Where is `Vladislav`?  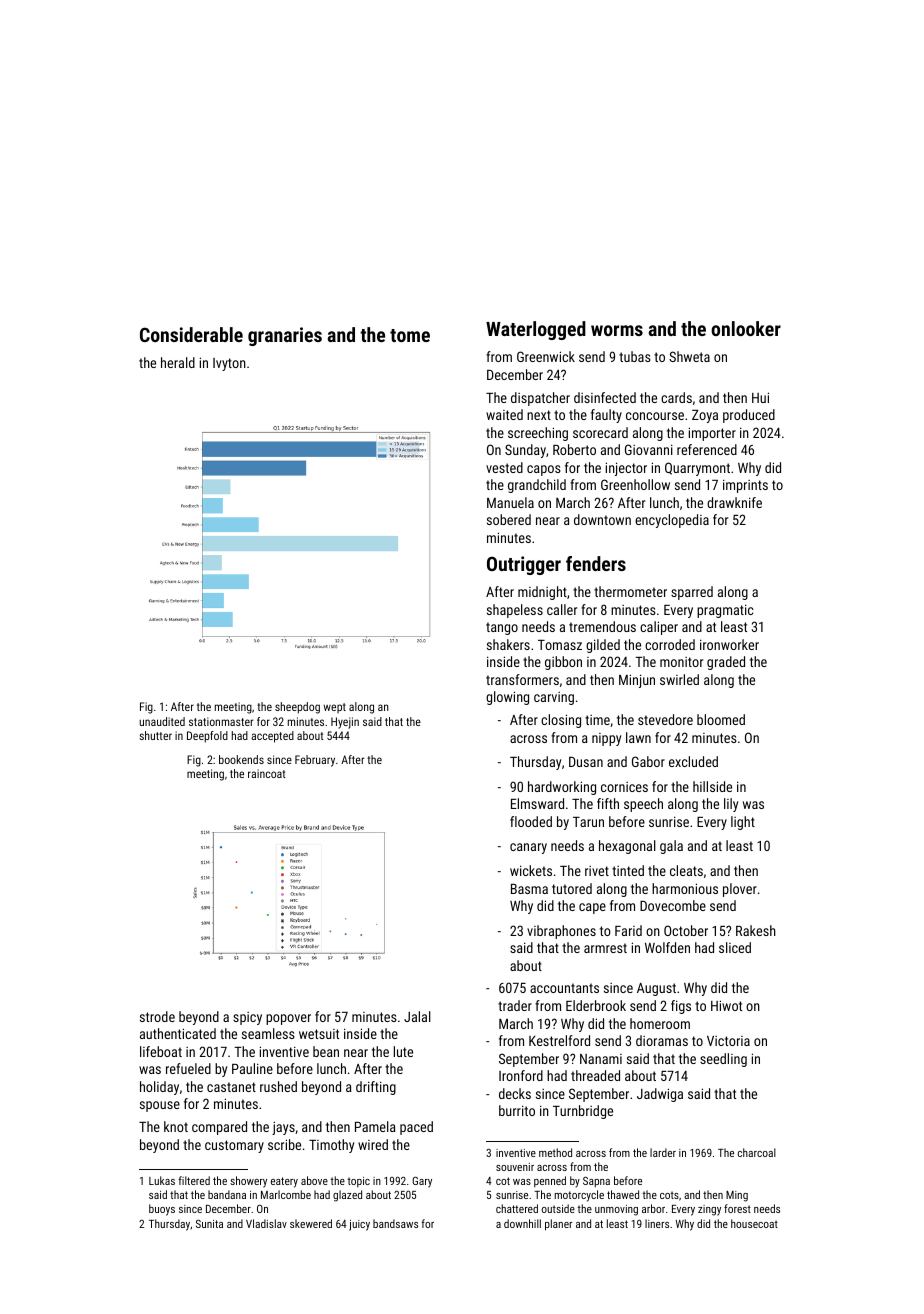
Vladislav is located at coordinates (266, 1223).
